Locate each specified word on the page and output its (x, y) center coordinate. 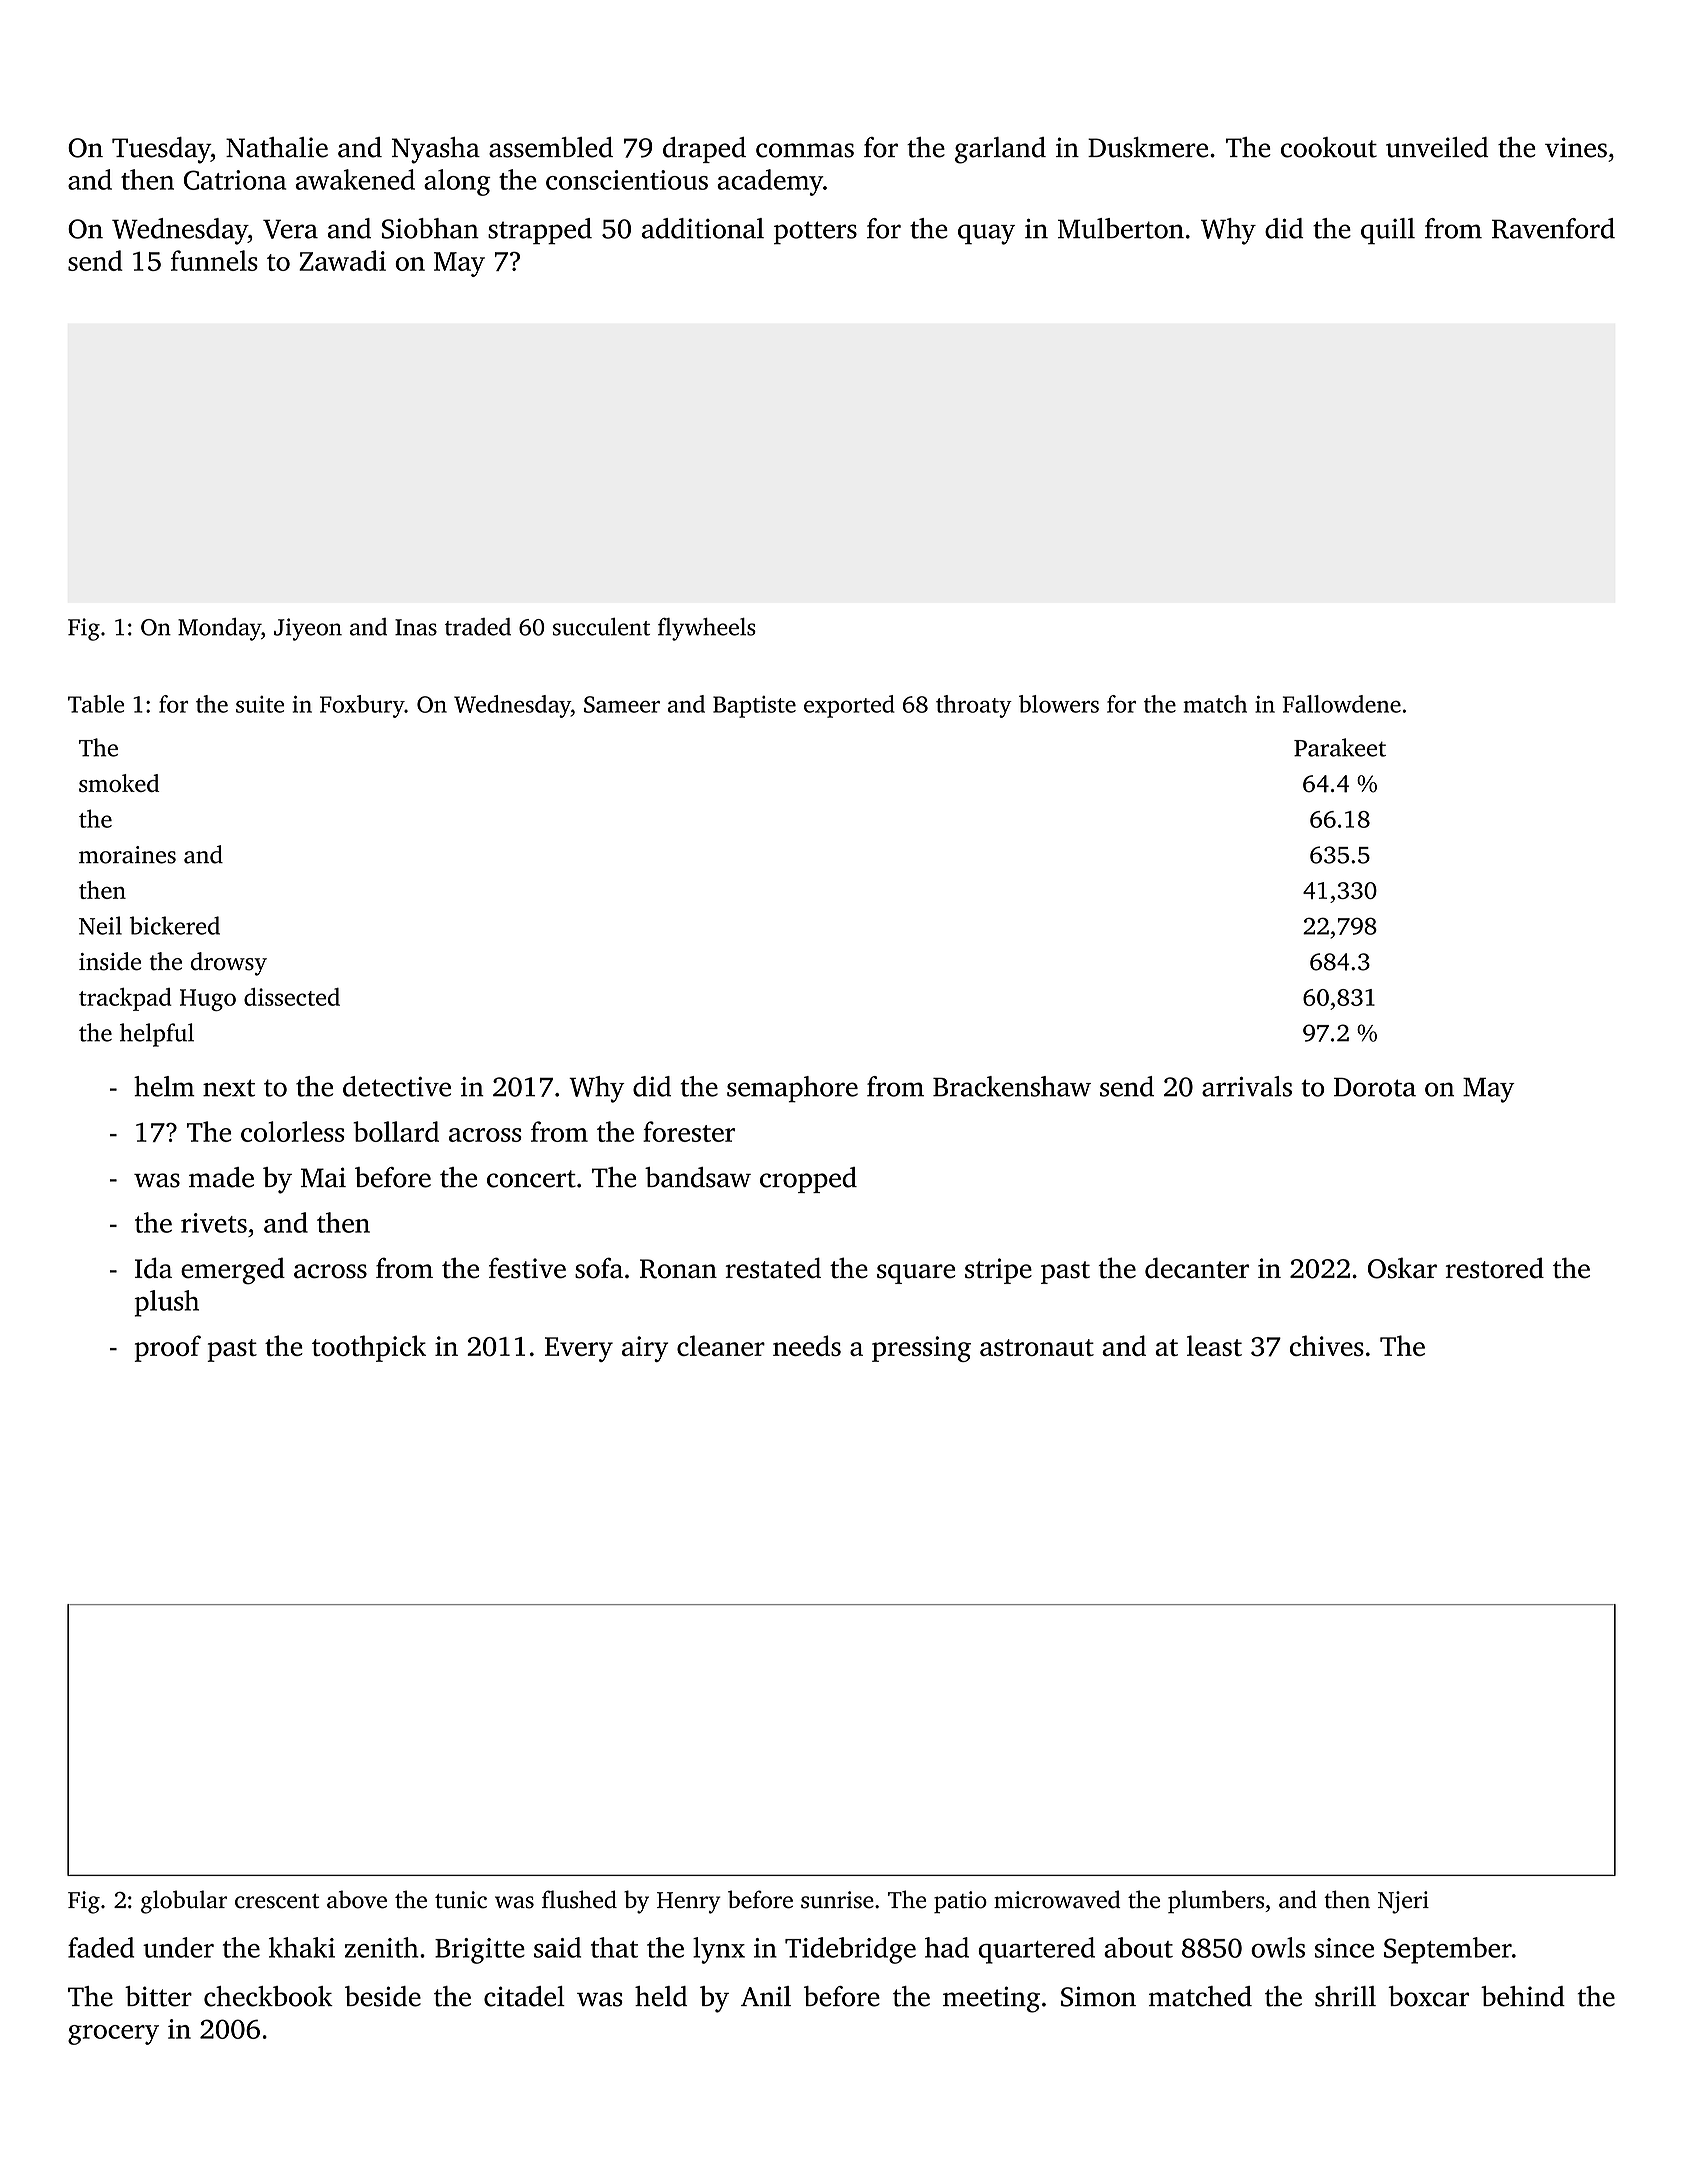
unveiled (1437, 147)
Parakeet (1340, 747)
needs (807, 1345)
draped (704, 150)
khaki (302, 1947)
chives (1327, 1345)
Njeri (1403, 1902)
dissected (292, 997)
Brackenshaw (1012, 1086)
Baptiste (754, 707)
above (357, 1899)
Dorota (1375, 1087)
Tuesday (161, 150)
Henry (689, 1903)
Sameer (622, 704)
